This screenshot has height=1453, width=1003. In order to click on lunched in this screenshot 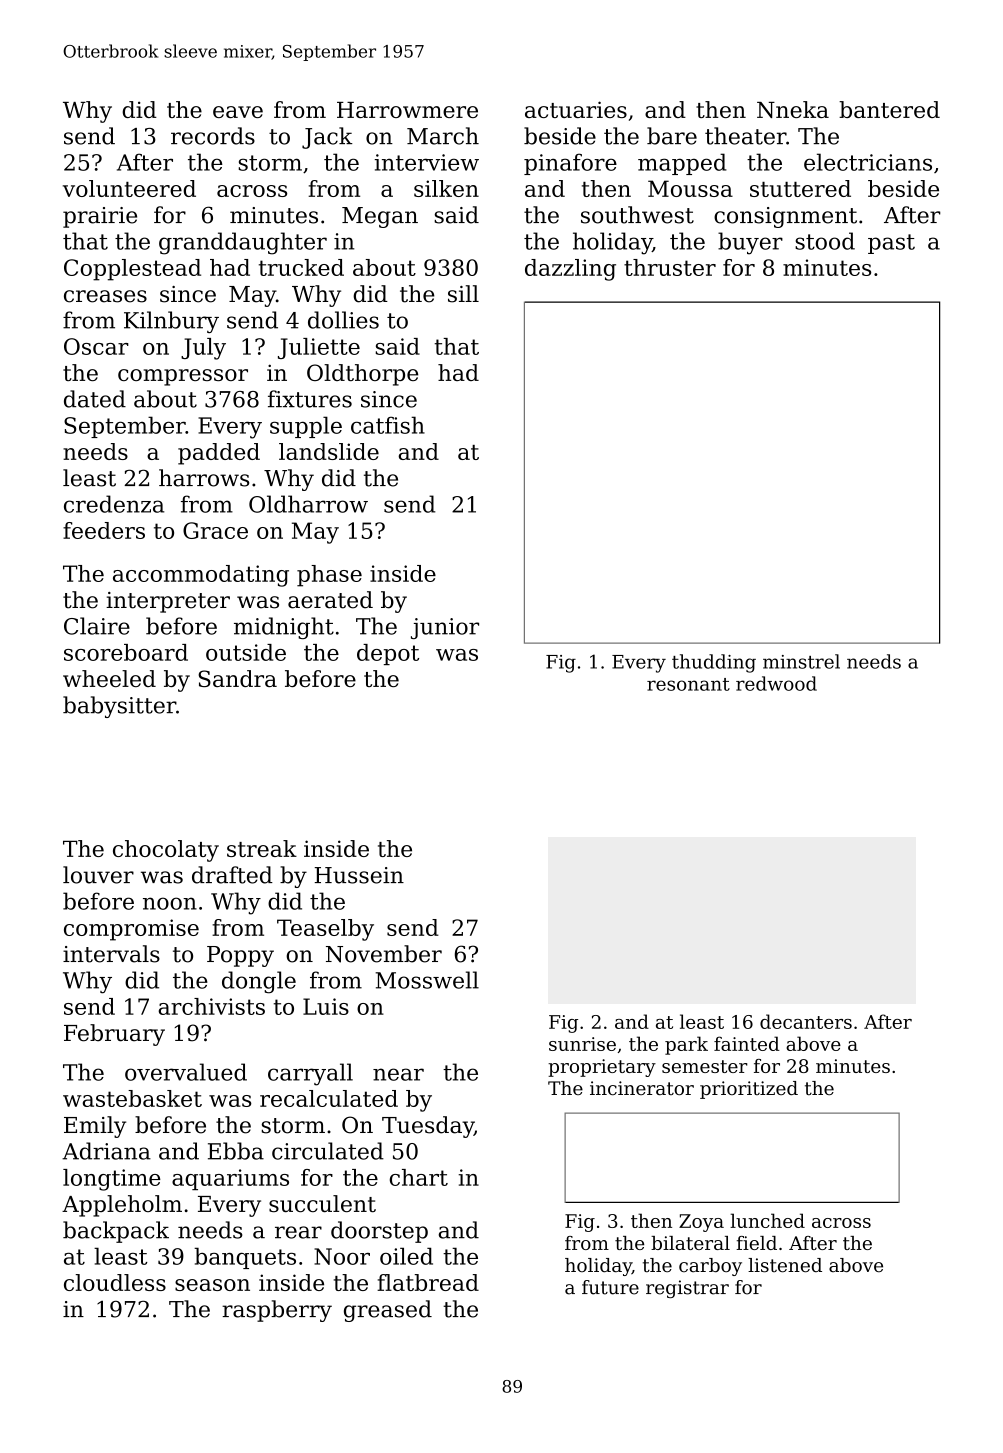, I will do `click(767, 1220)`.
